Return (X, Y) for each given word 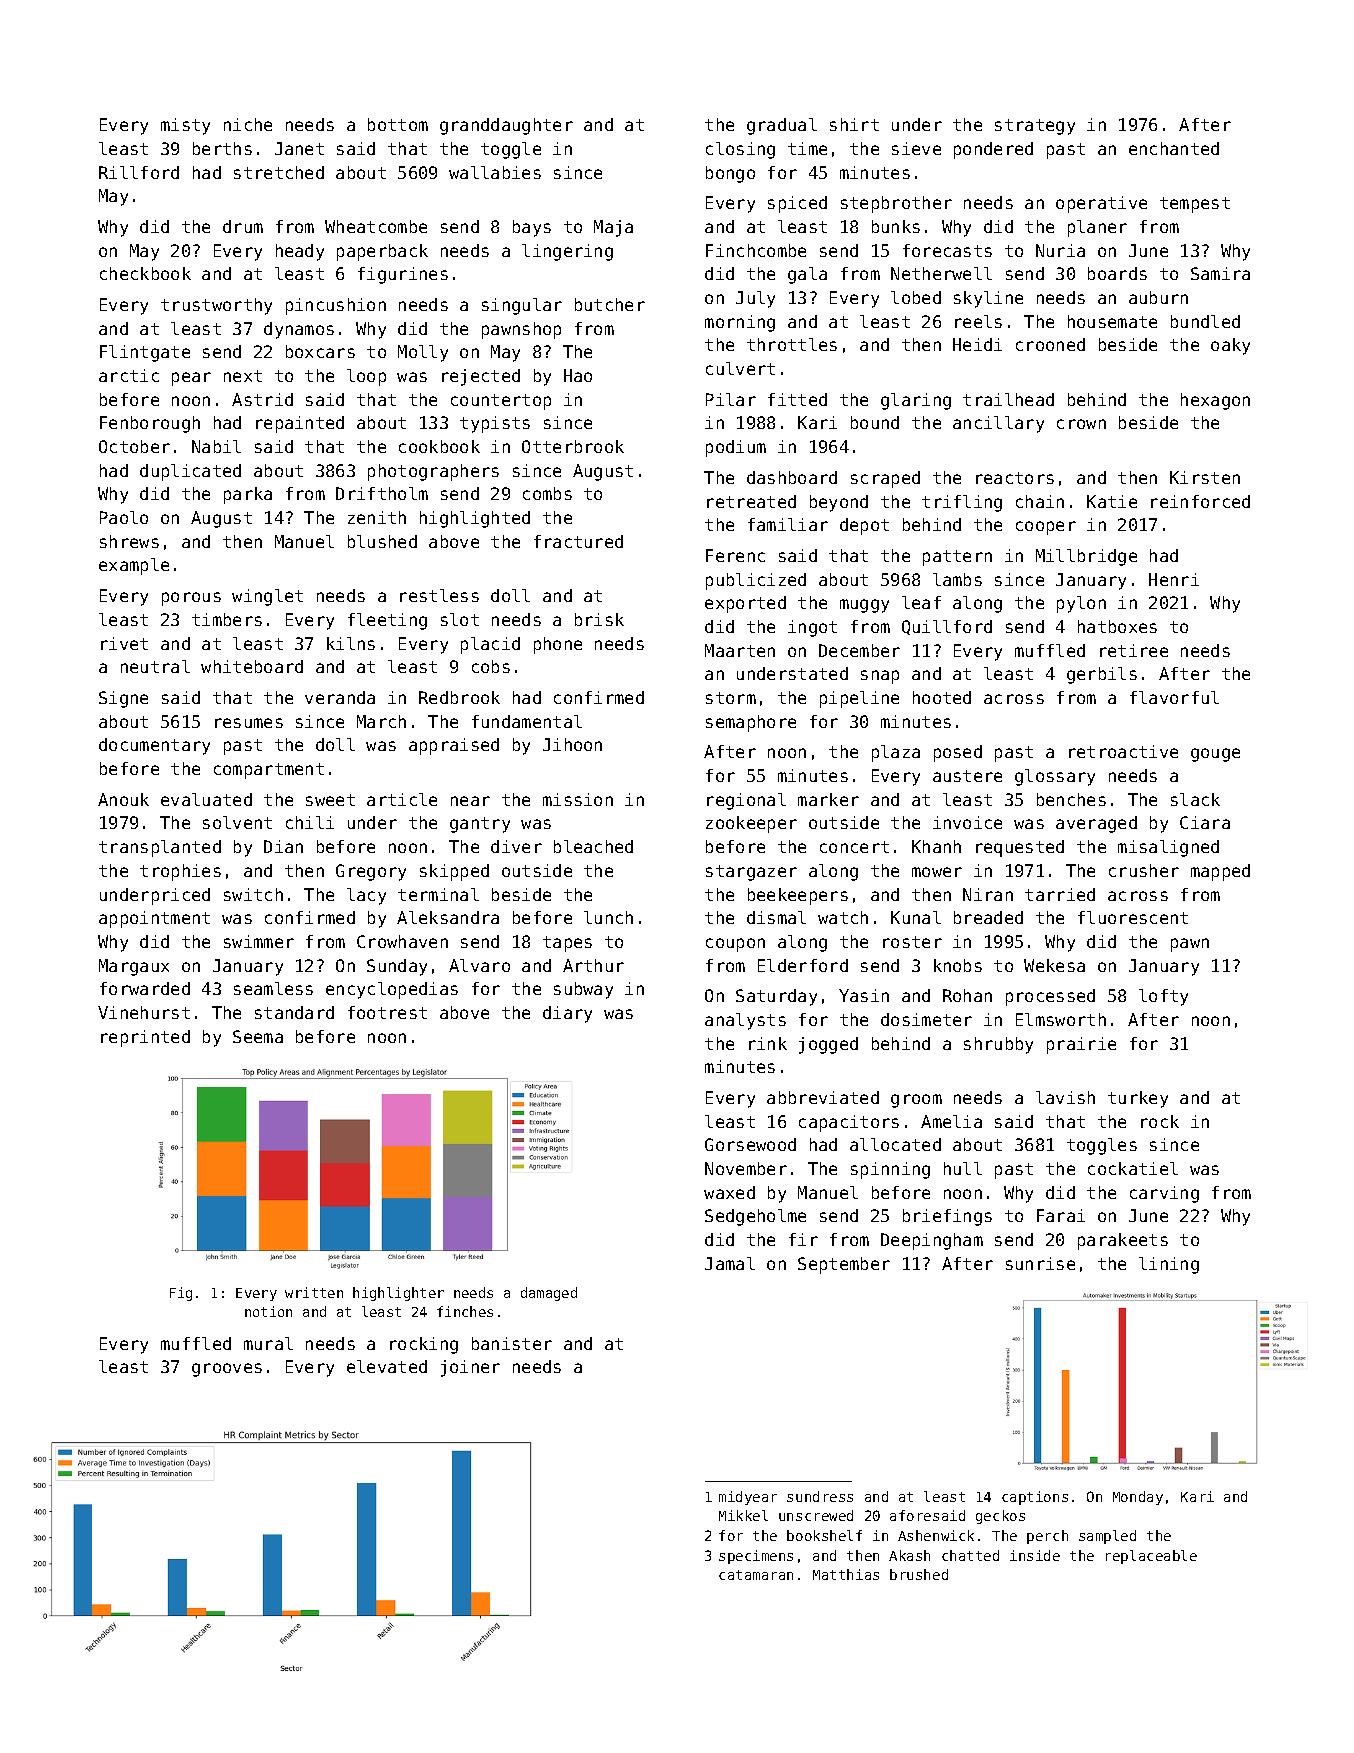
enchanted (1174, 148)
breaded (988, 917)
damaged (549, 1294)
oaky (1230, 346)
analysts (745, 1021)
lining (1169, 1265)
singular (522, 306)
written (314, 1292)
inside (1035, 1555)
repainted (300, 424)
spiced (797, 204)
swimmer (259, 941)
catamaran (756, 1575)
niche (248, 124)
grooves (227, 1370)
